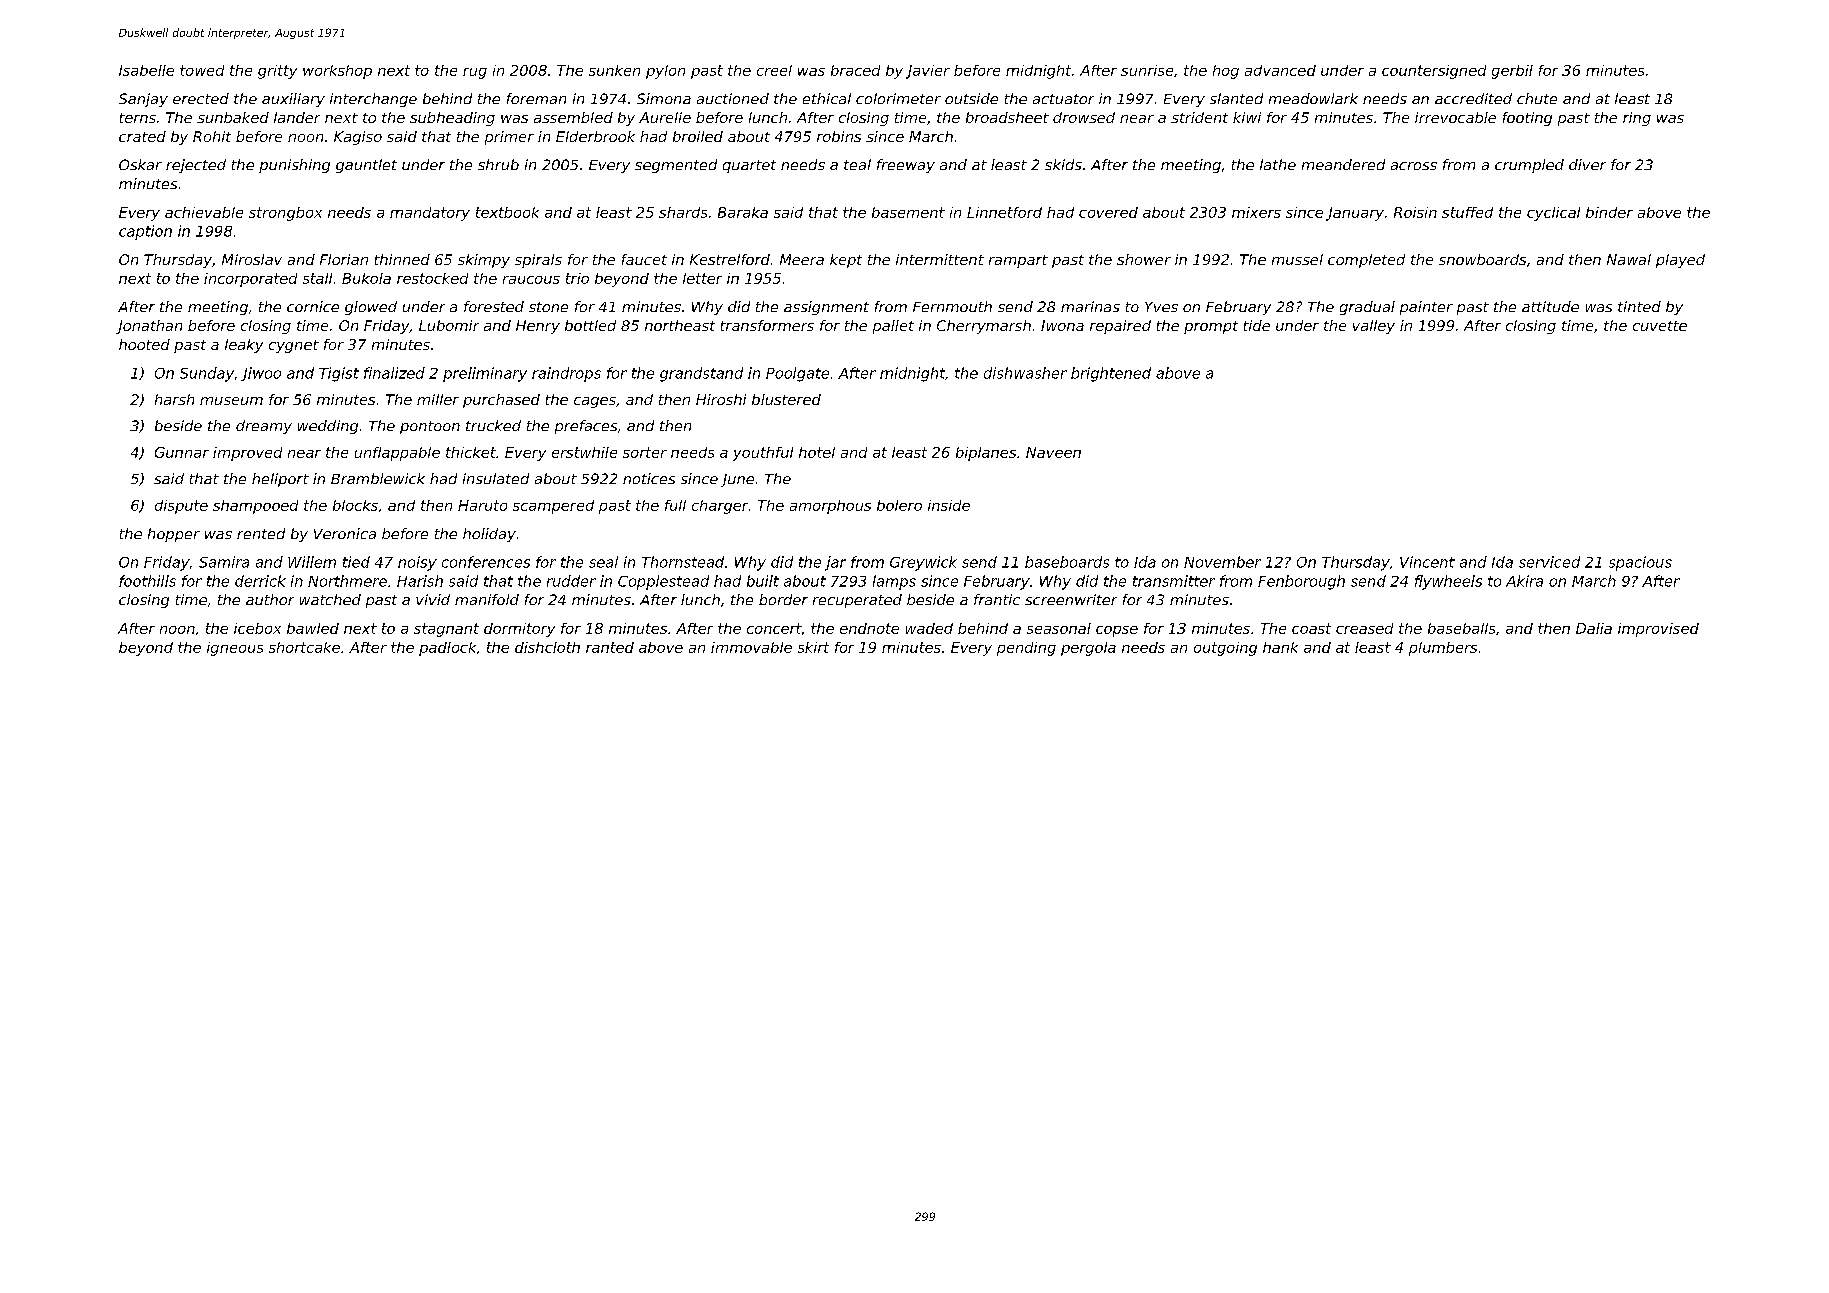  I want to click on auxiliary, so click(293, 100).
